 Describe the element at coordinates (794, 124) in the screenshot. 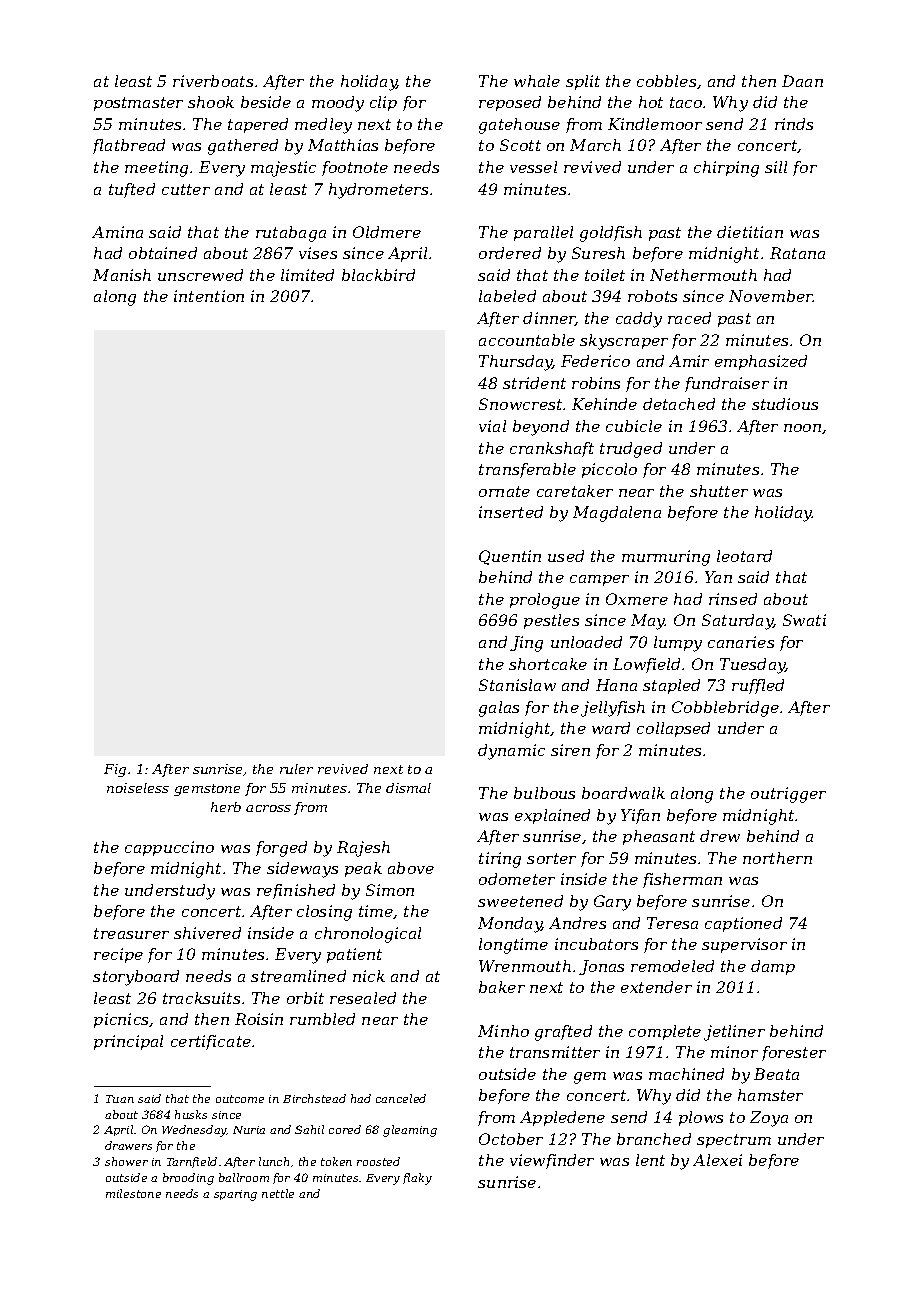

I see `rinds` at that location.
